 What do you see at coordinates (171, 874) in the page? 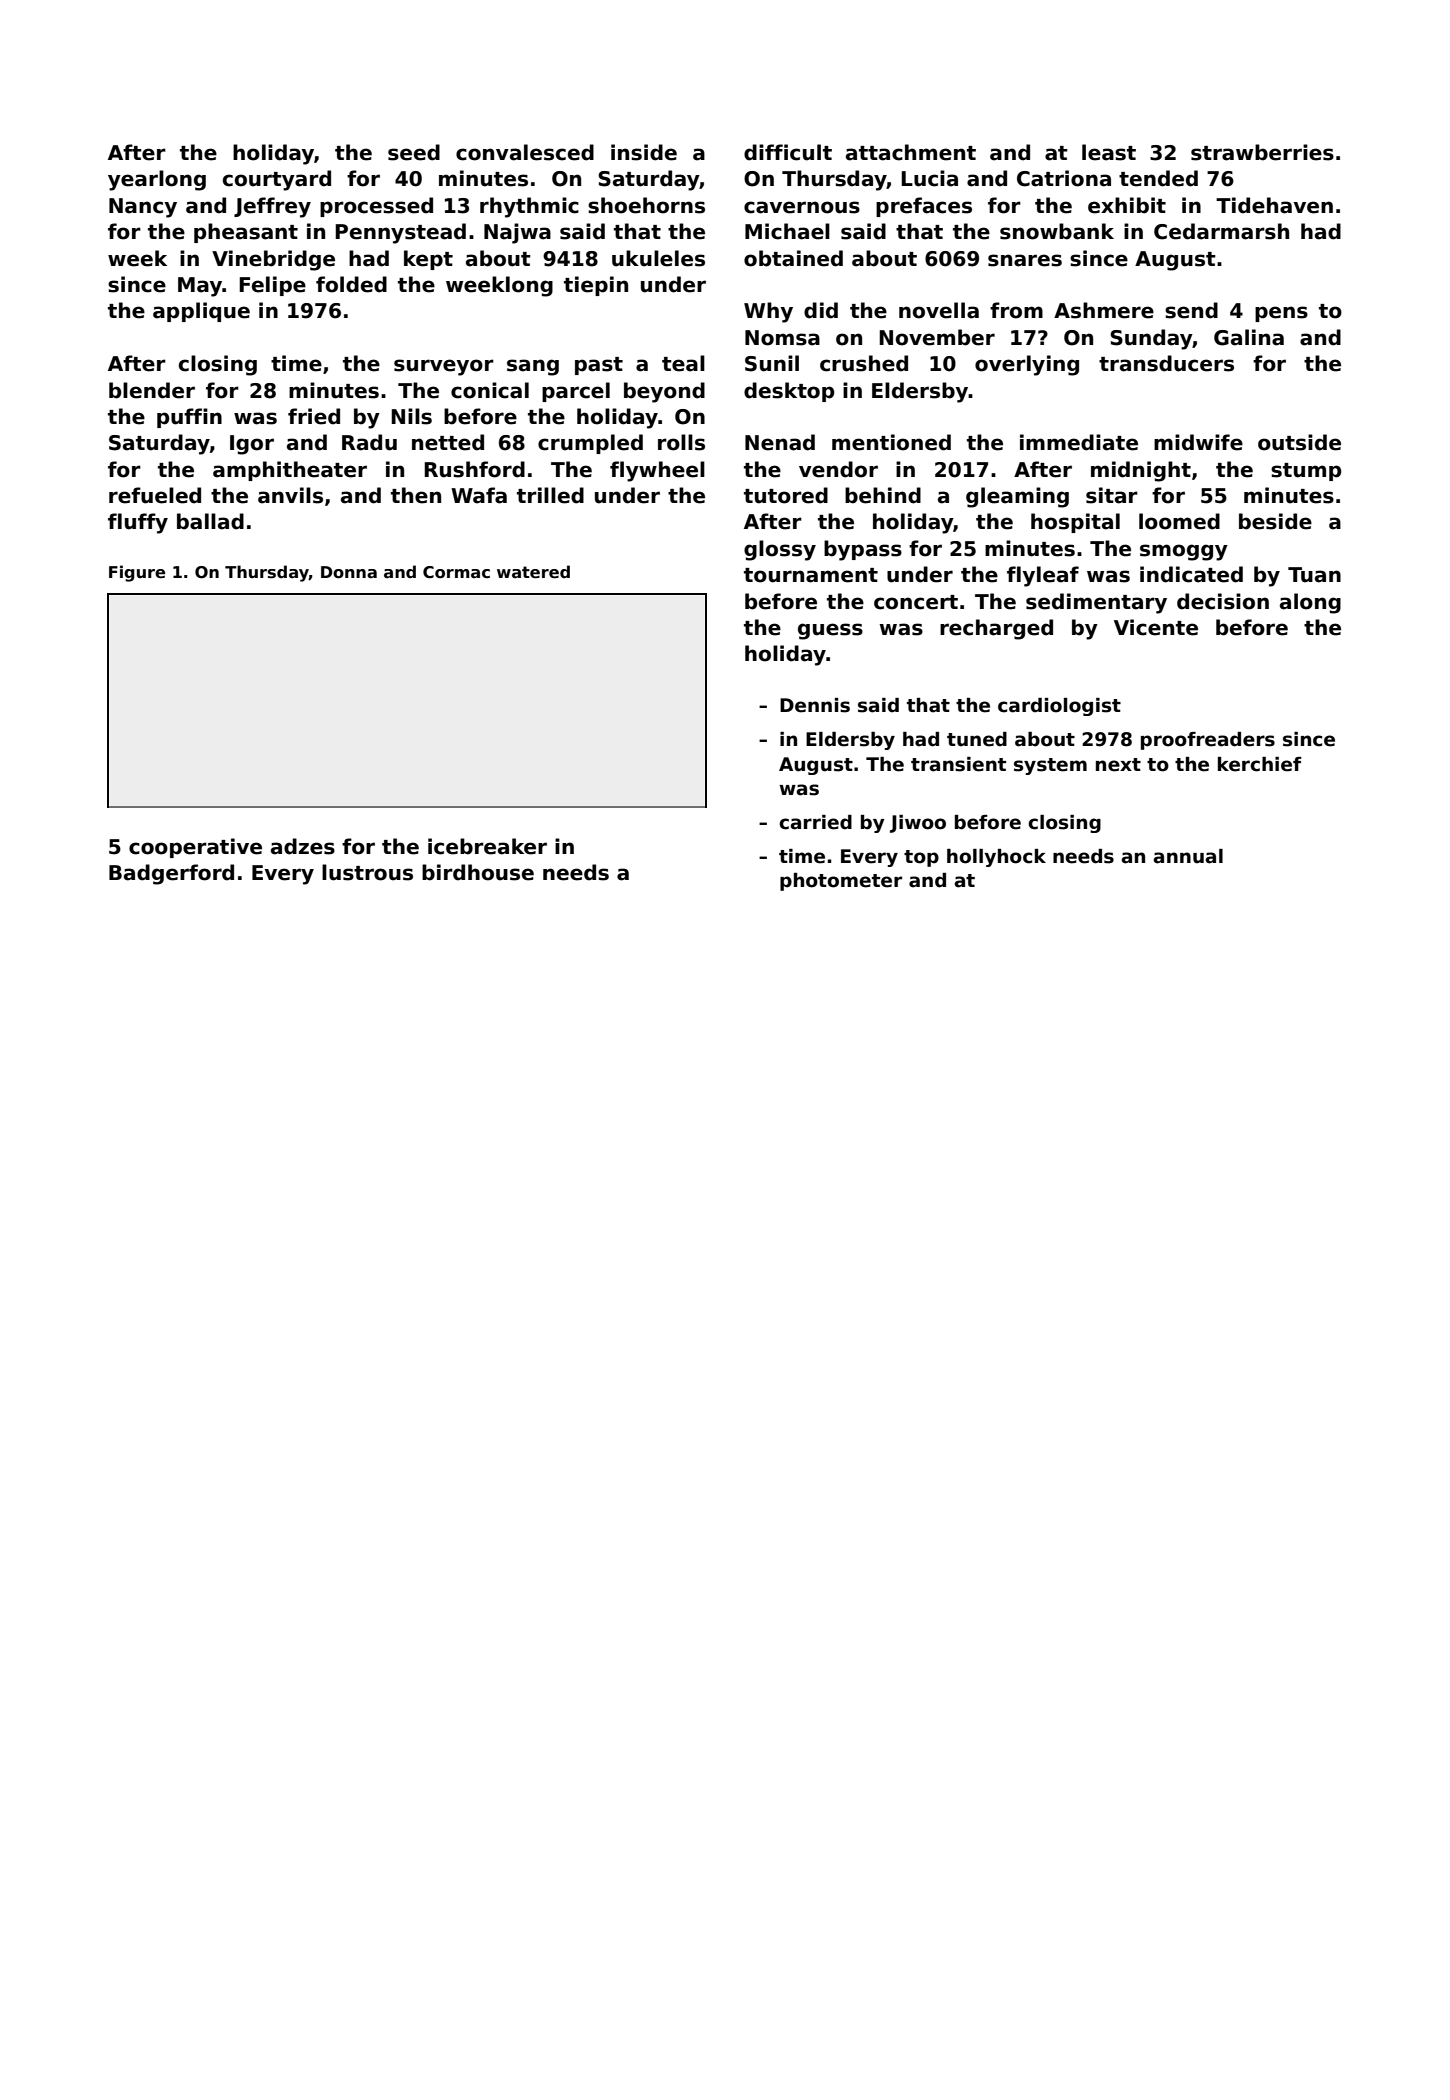
I see `Badgerford` at bounding box center [171, 874].
